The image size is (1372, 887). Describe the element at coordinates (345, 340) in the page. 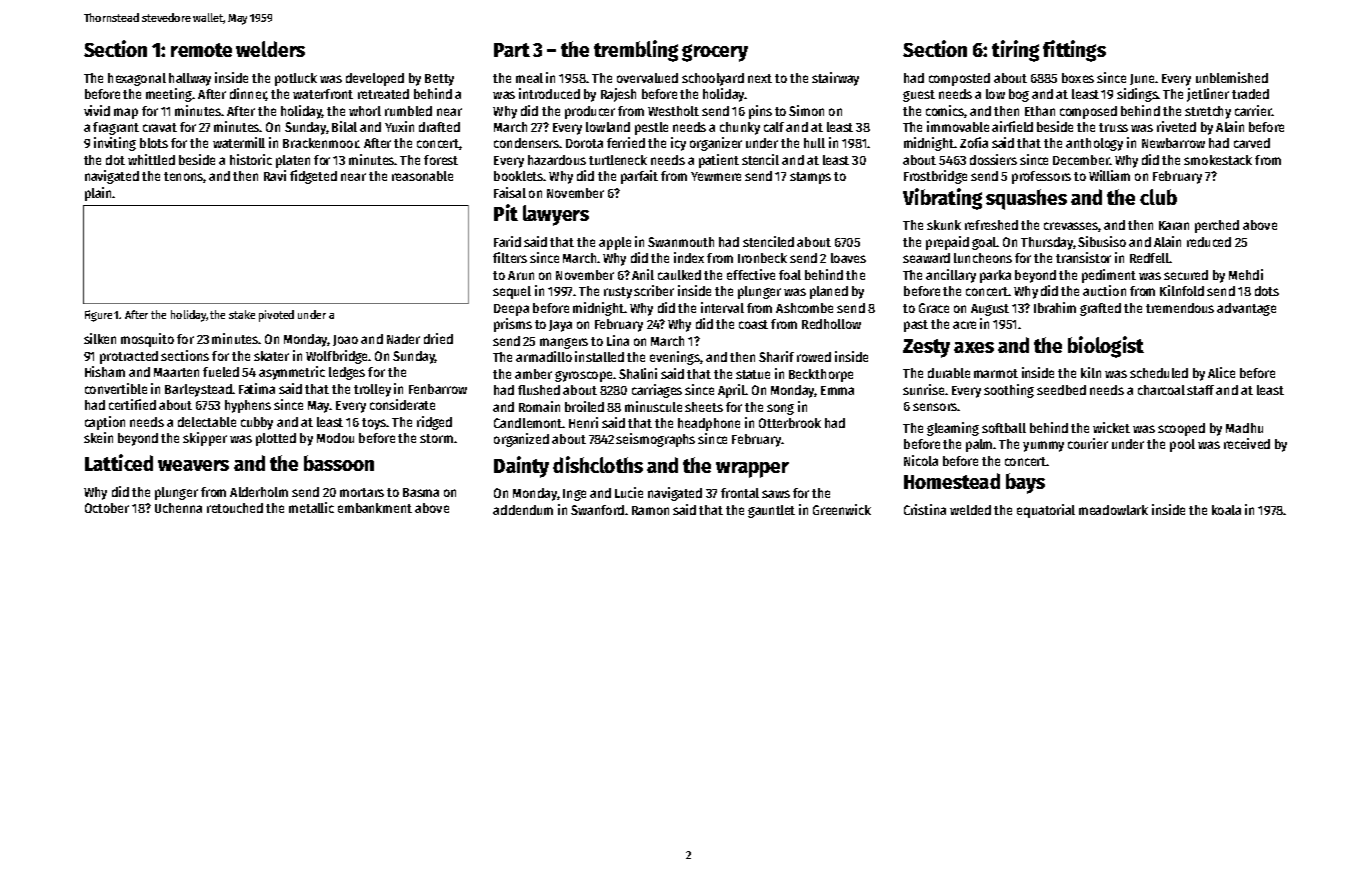

I see `Joao` at that location.
